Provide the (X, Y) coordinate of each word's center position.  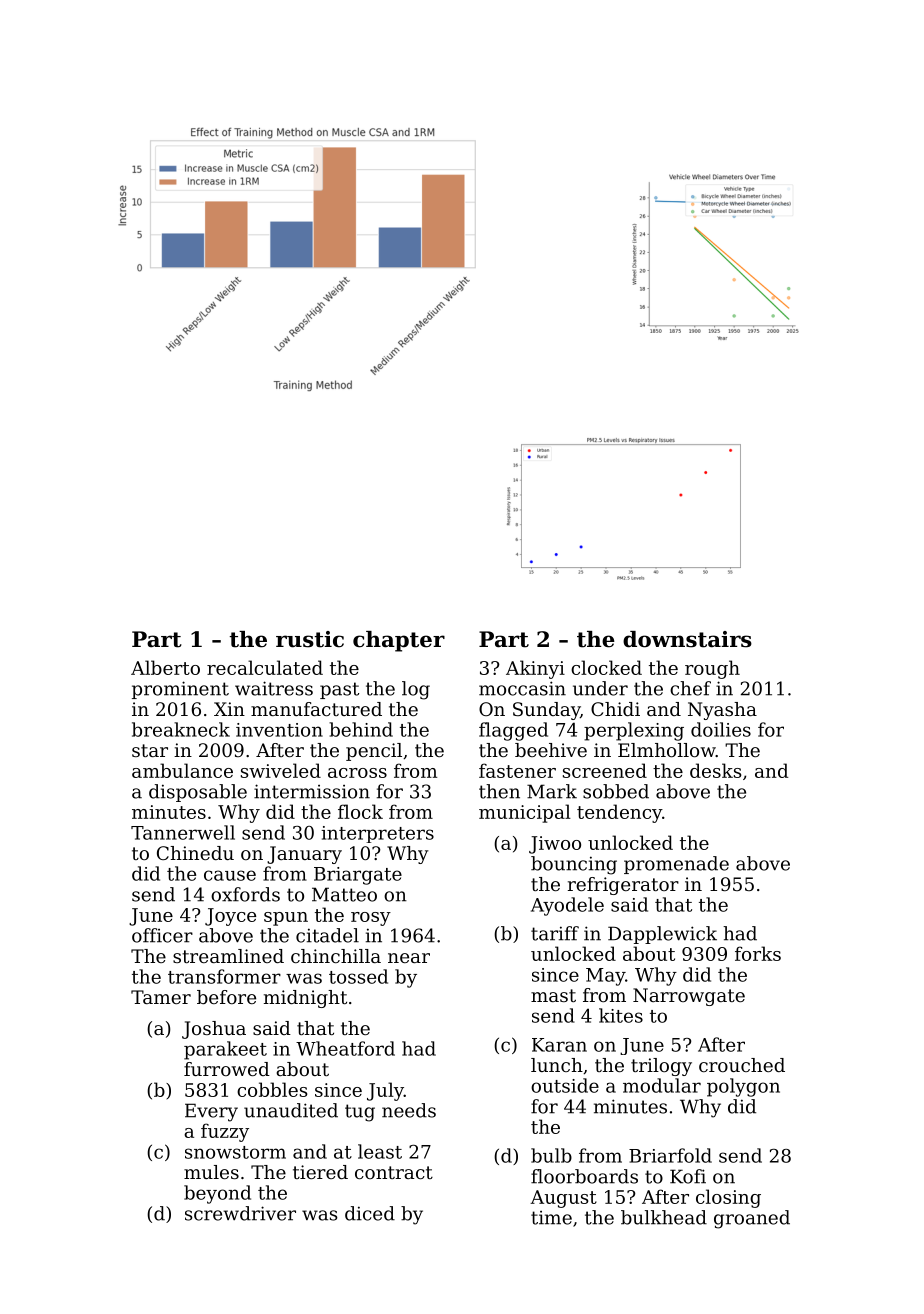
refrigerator (623, 886)
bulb (551, 1155)
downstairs (687, 639)
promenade (676, 865)
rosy (371, 919)
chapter (399, 641)
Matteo (344, 894)
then (499, 791)
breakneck (181, 729)
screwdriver (240, 1213)
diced (370, 1213)
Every (211, 1112)
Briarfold (670, 1155)
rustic (310, 639)
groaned (752, 1219)
